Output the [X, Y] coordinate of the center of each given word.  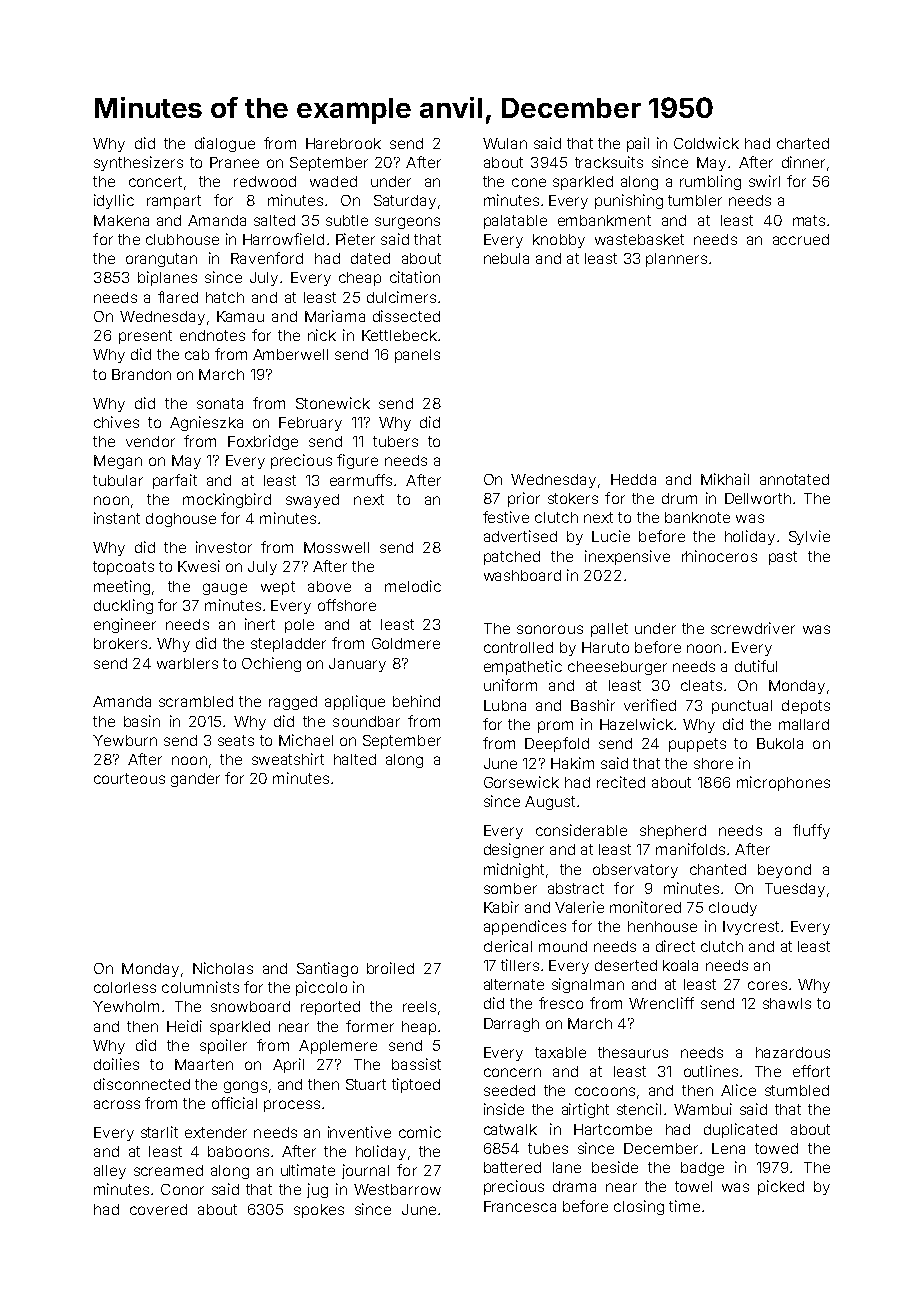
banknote [697, 517]
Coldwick [706, 143]
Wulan [505, 143]
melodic [413, 586]
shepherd [673, 832]
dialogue [225, 144]
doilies [116, 1064]
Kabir [501, 907]
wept [278, 588]
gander [195, 780]
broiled [390, 968]
